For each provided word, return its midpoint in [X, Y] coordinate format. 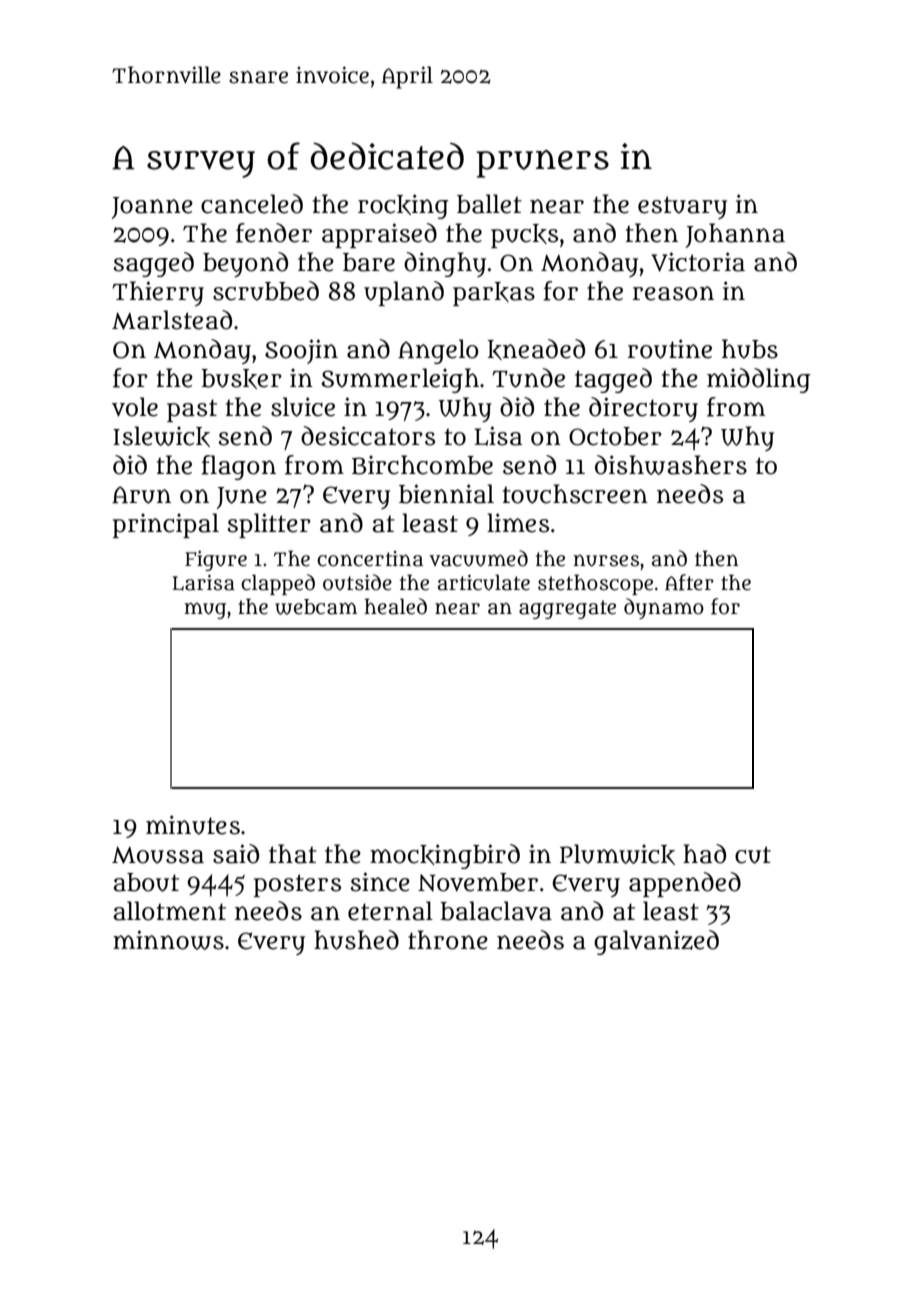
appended [685, 884]
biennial [446, 494]
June [241, 498]
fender [274, 233]
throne [448, 940]
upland [404, 293]
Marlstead [172, 320]
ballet [489, 204]
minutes [193, 825]
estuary [682, 207]
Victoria [698, 262]
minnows [168, 940]
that [293, 854]
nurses [606, 560]
